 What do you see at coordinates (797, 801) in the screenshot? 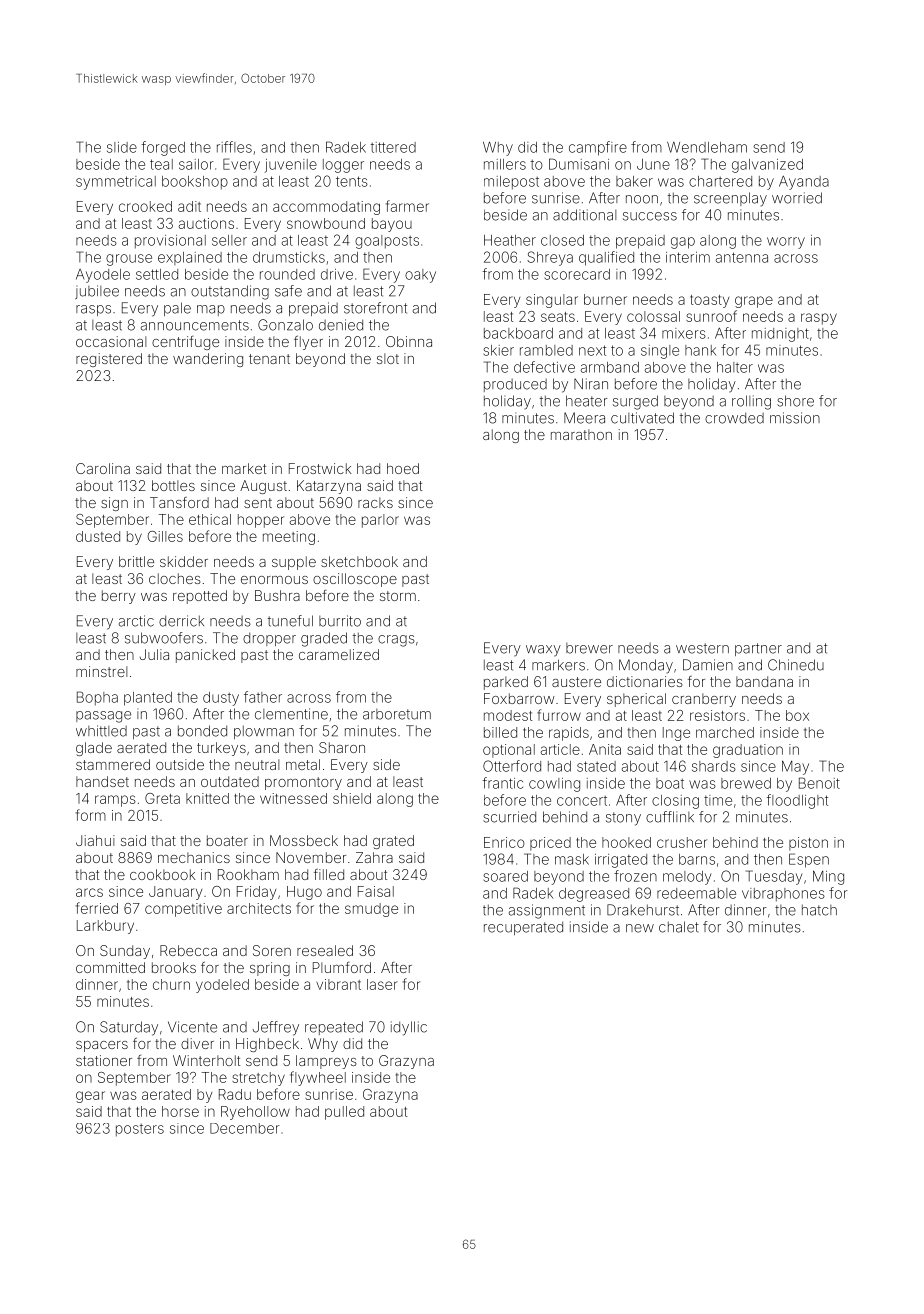
I see `floodlight` at bounding box center [797, 801].
